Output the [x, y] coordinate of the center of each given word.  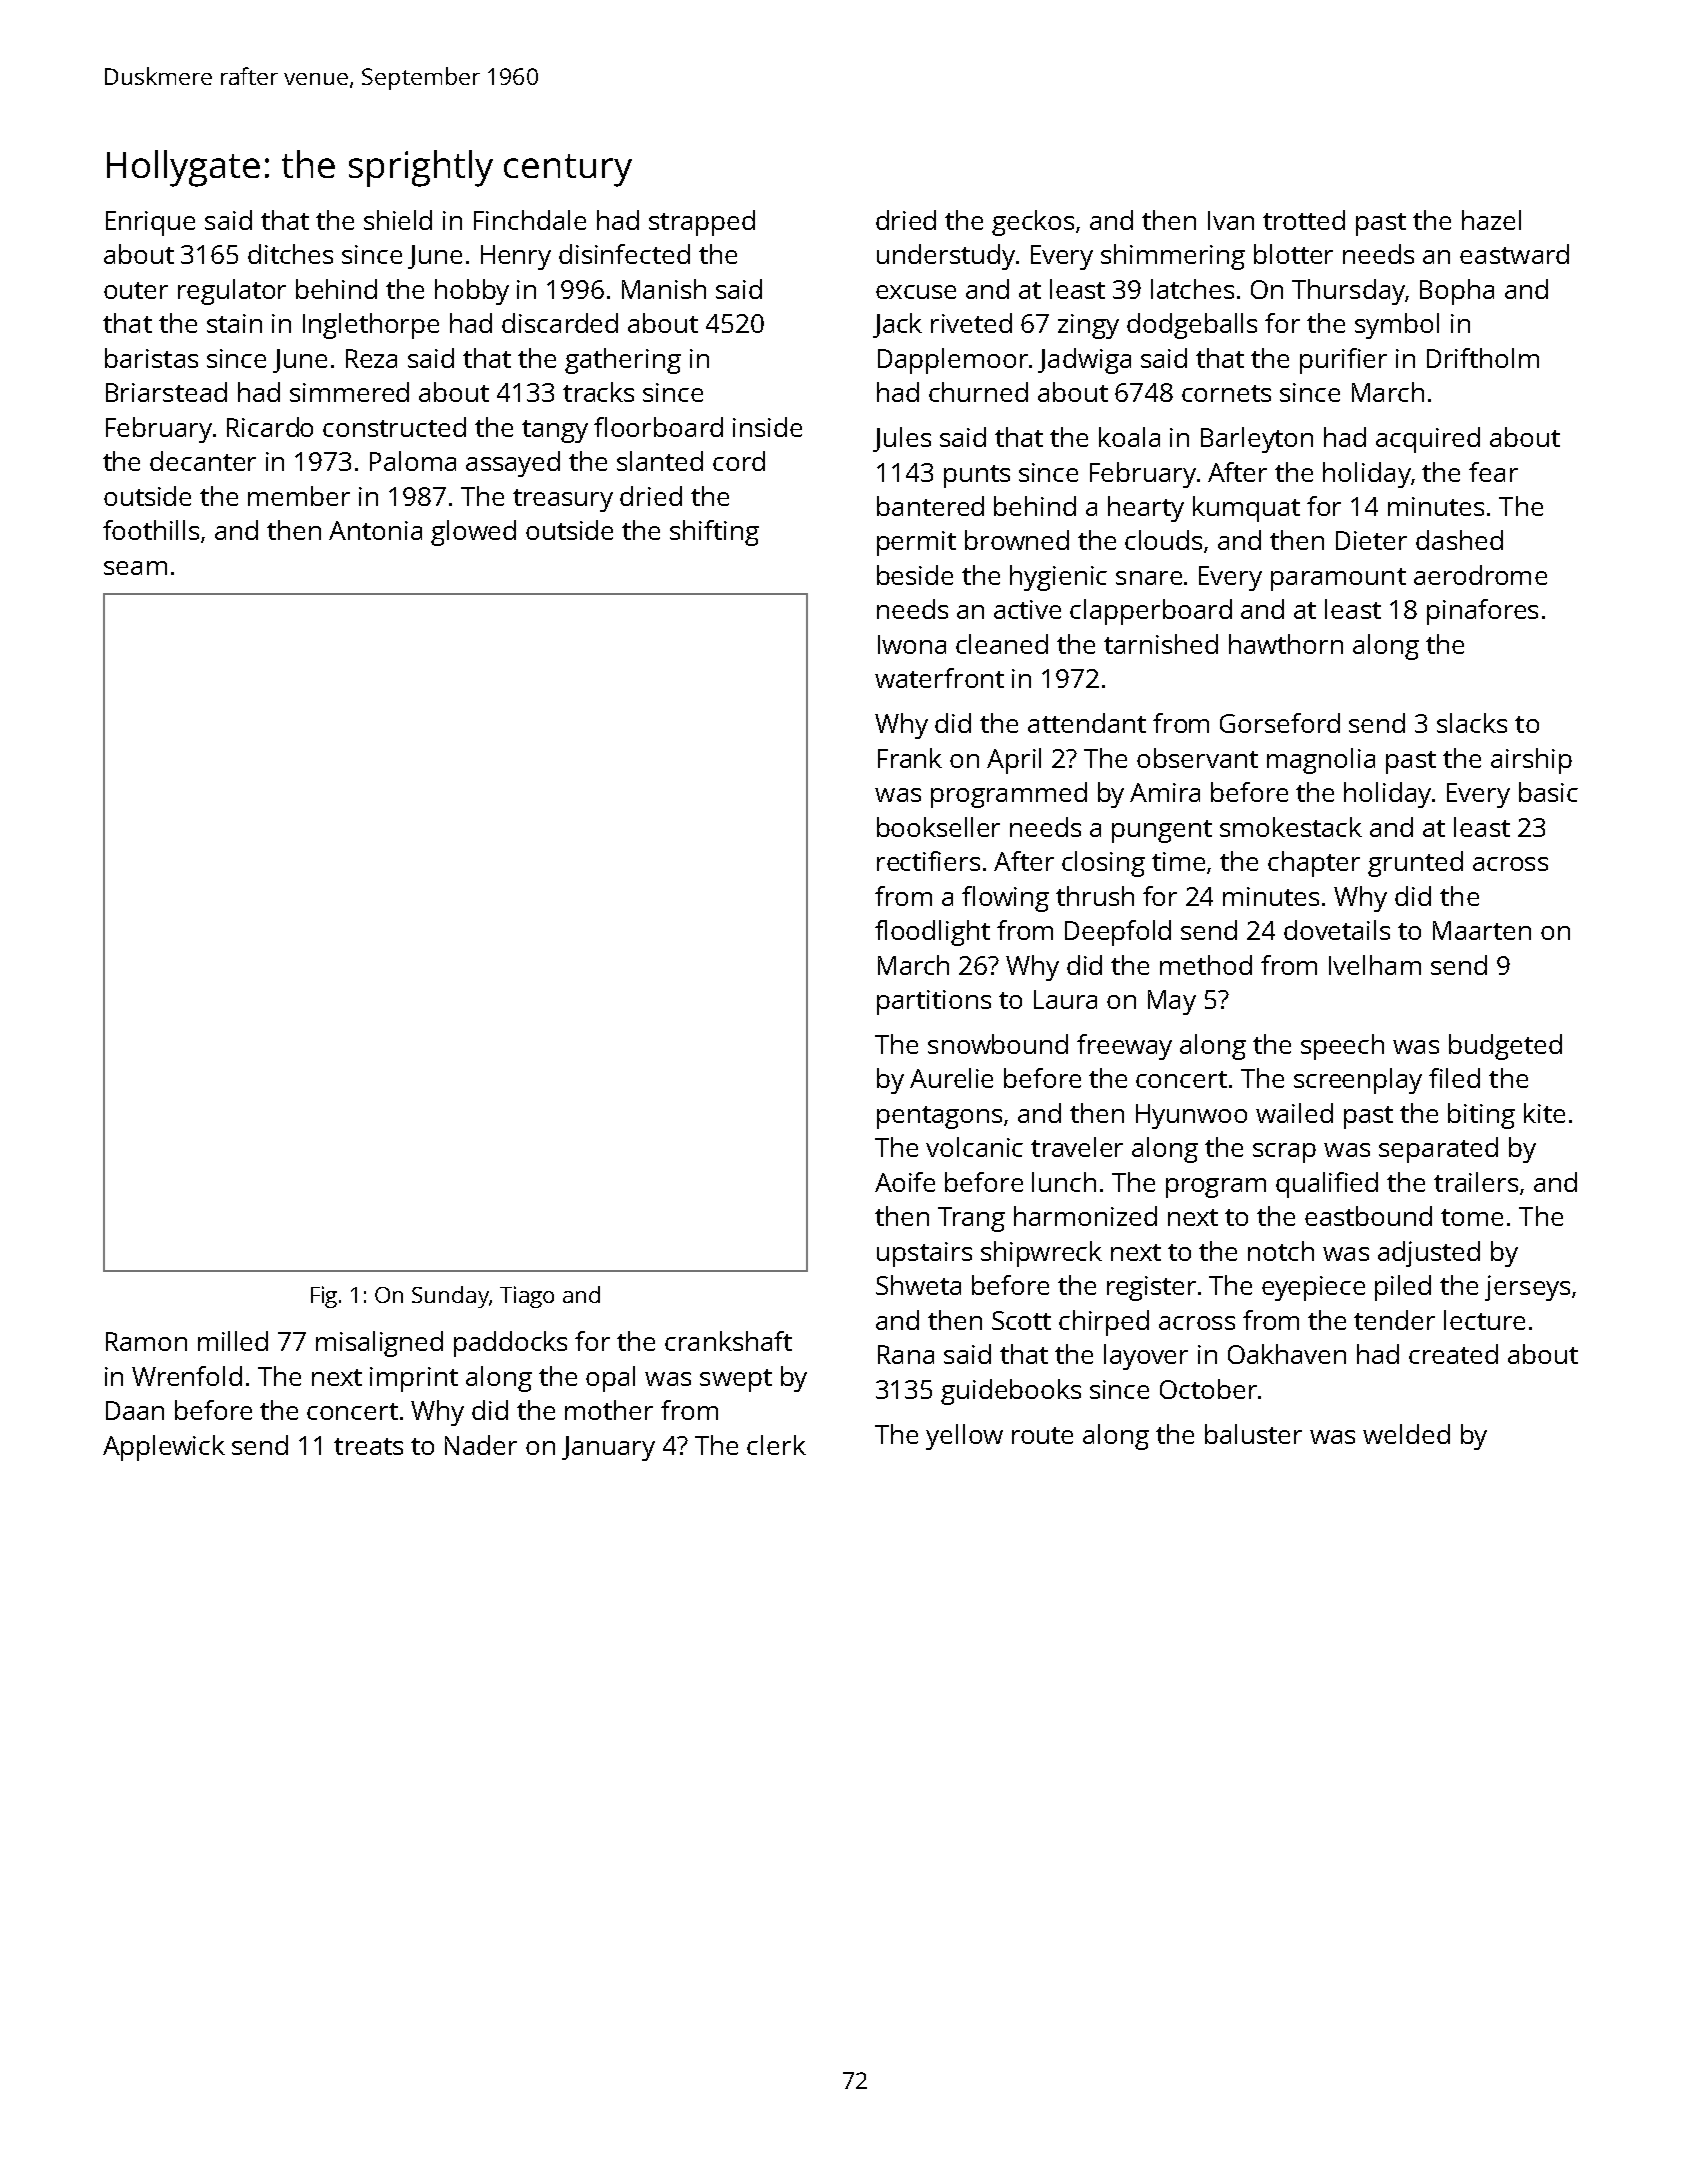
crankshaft [728, 1341]
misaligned [379, 1344]
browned [1017, 540]
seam [135, 568]
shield [398, 220]
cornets [1226, 393]
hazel [1491, 220]
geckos [1033, 223]
